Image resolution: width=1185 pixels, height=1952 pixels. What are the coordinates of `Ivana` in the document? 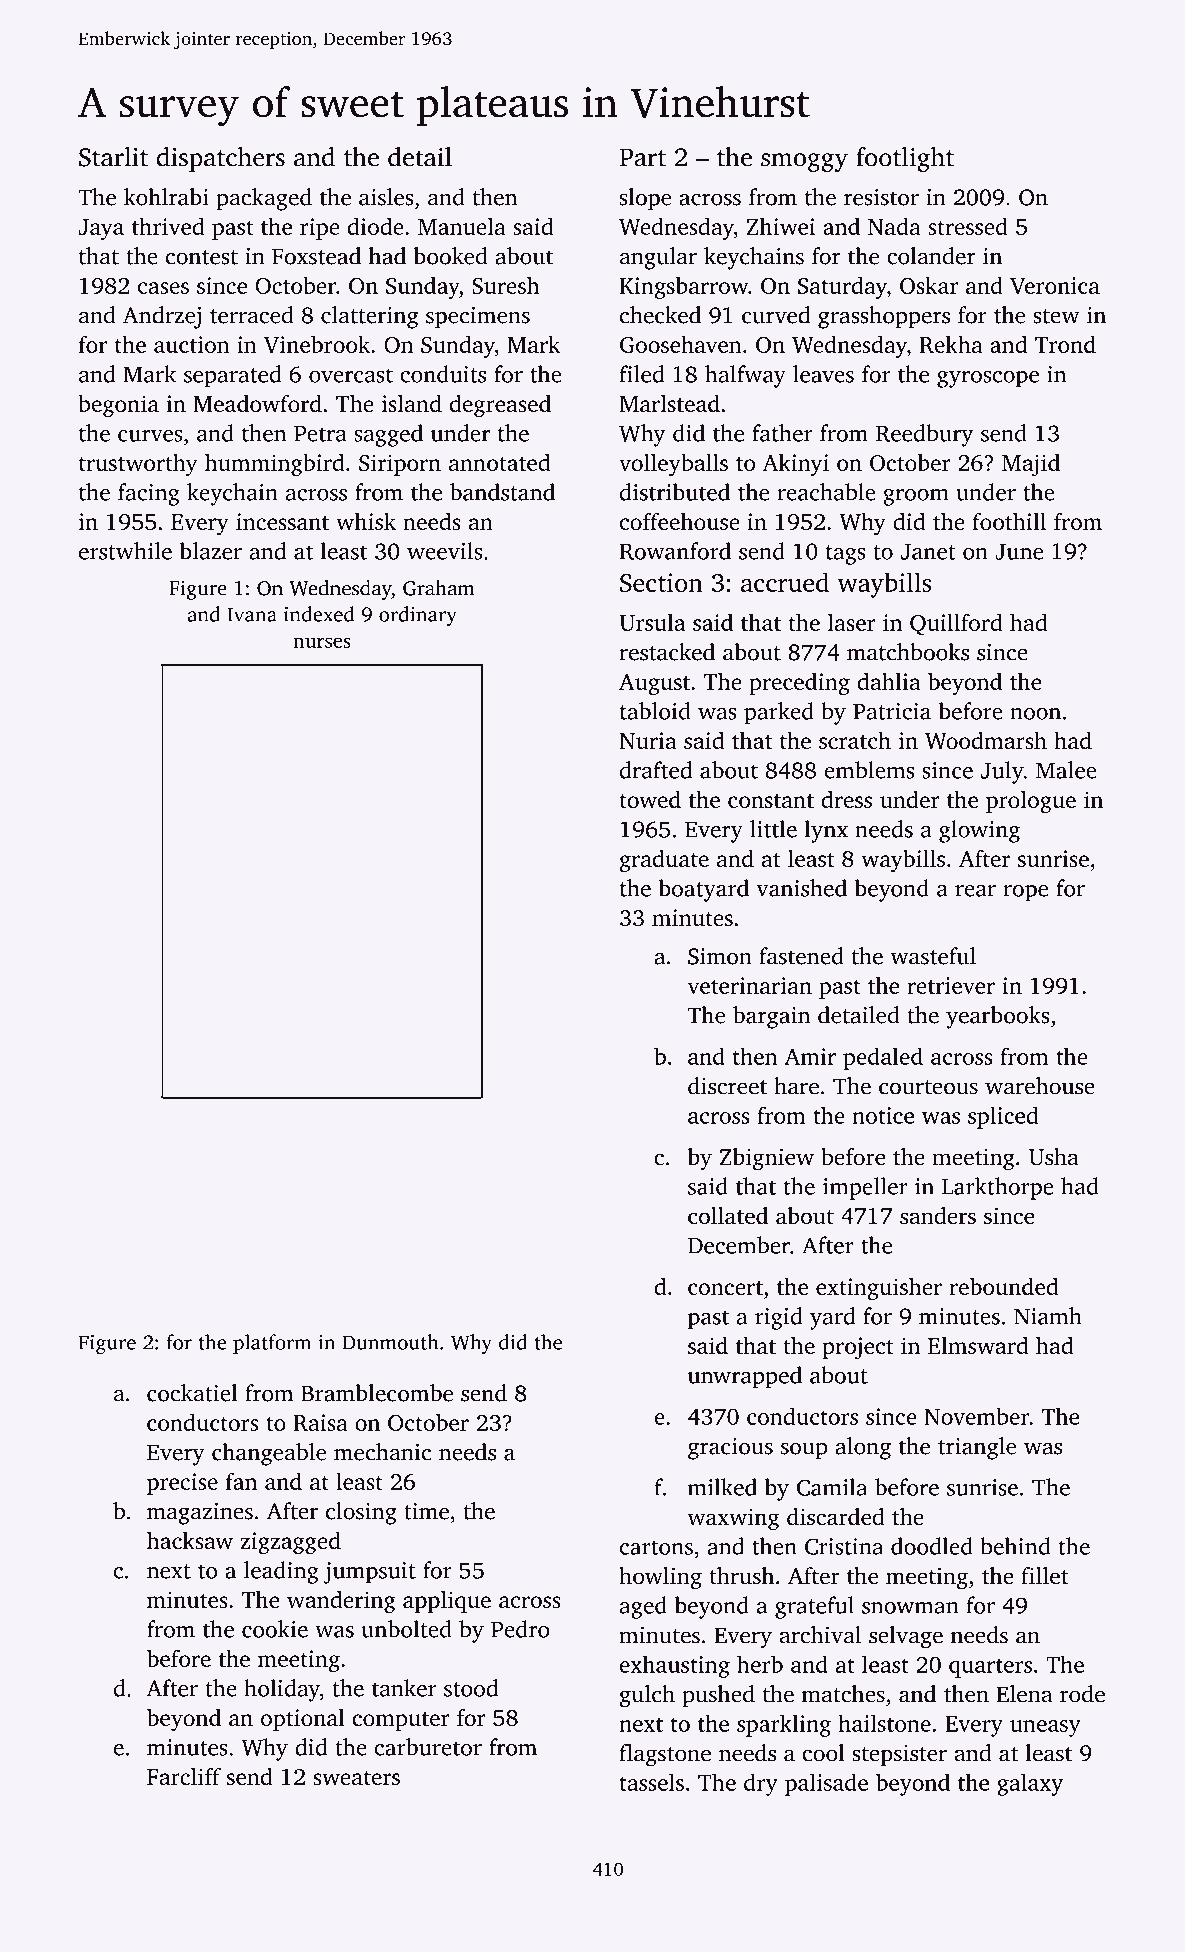 It's located at (252, 614).
